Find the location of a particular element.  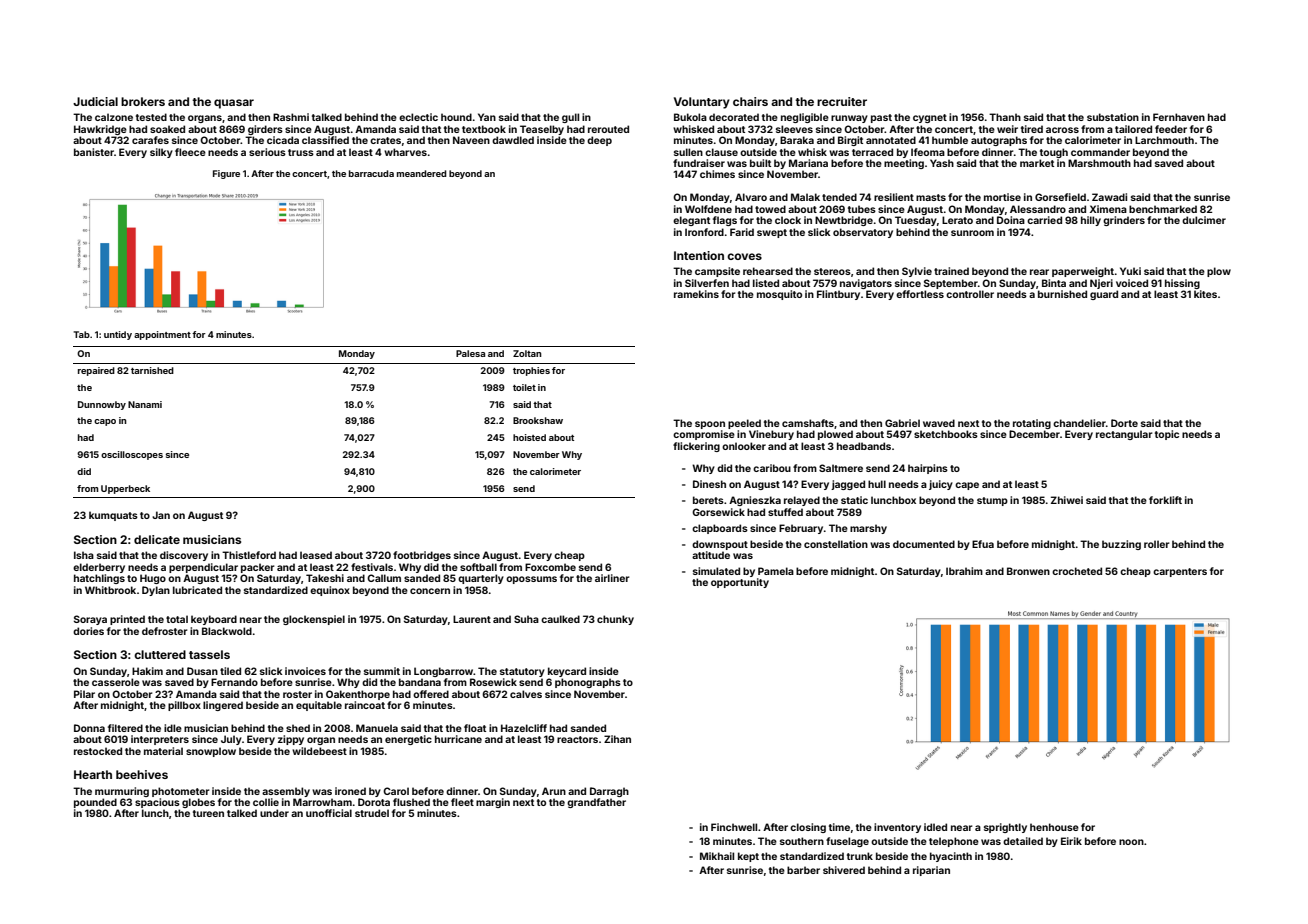

leased is located at coordinates (316, 555).
